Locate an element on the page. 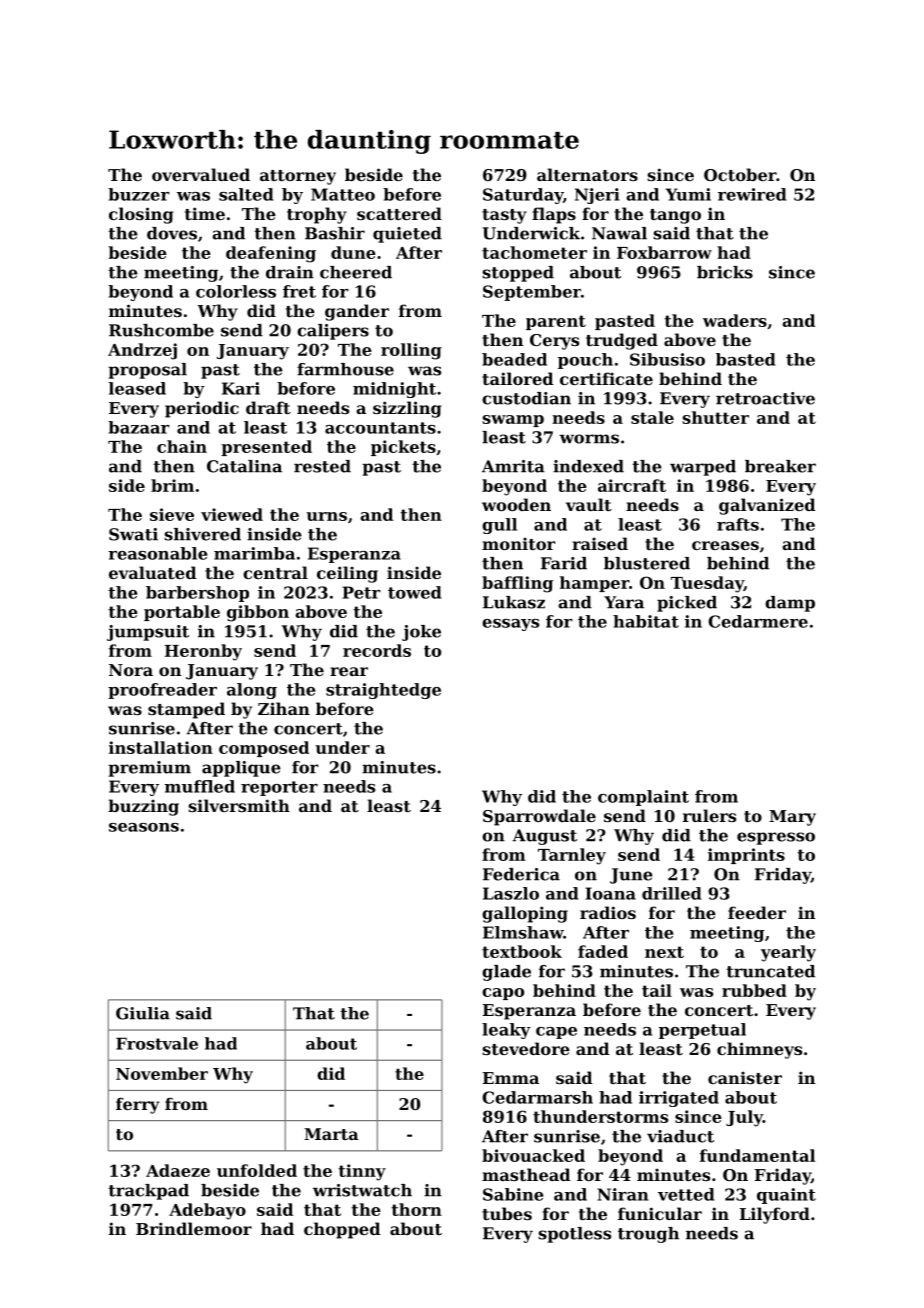 The image size is (924, 1308). Brindlemoor is located at coordinates (194, 1228).
